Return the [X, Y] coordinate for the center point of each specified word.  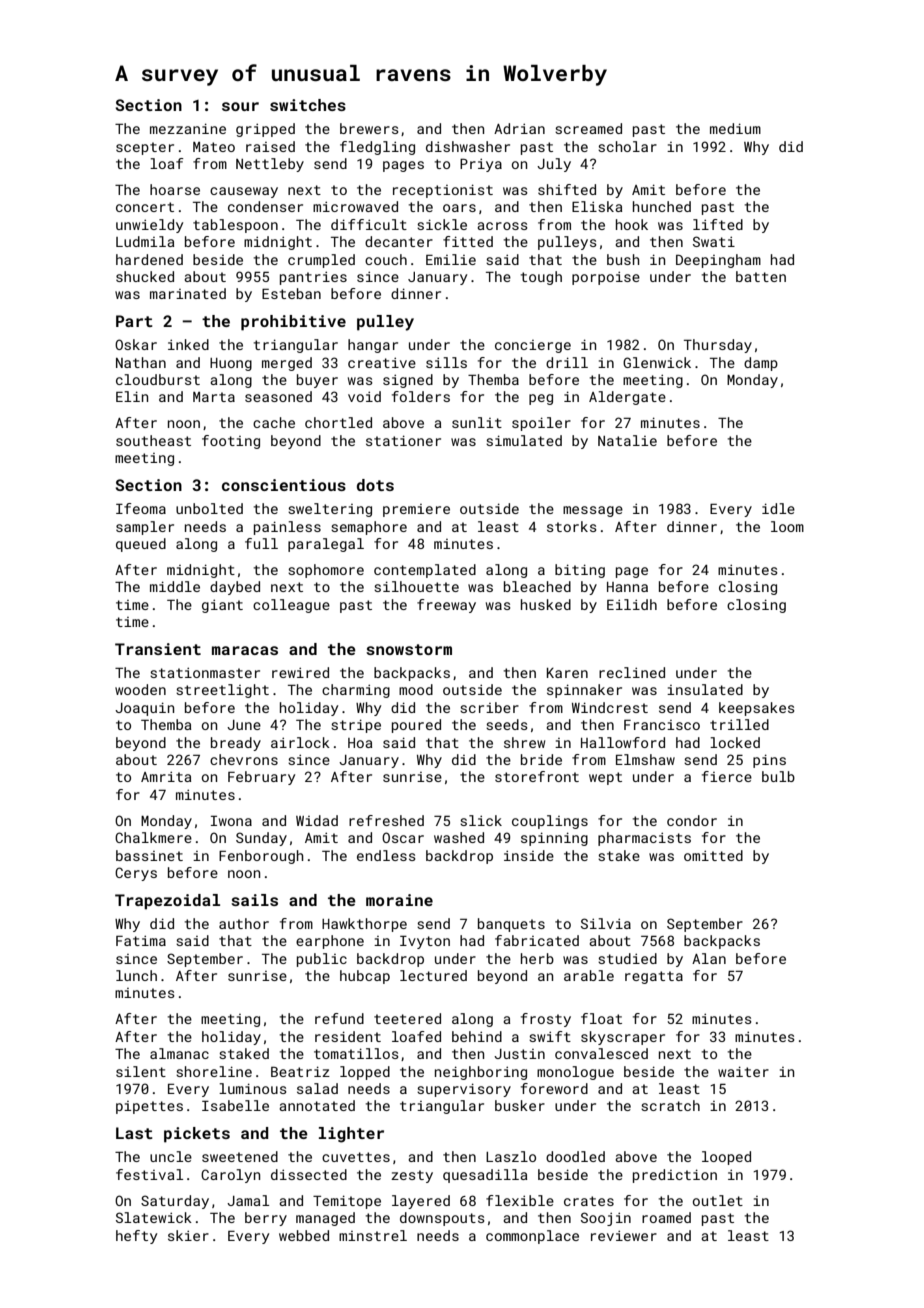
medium [735, 128]
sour [240, 106]
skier [188, 1235]
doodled [575, 1156]
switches [308, 105]
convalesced [601, 1053]
